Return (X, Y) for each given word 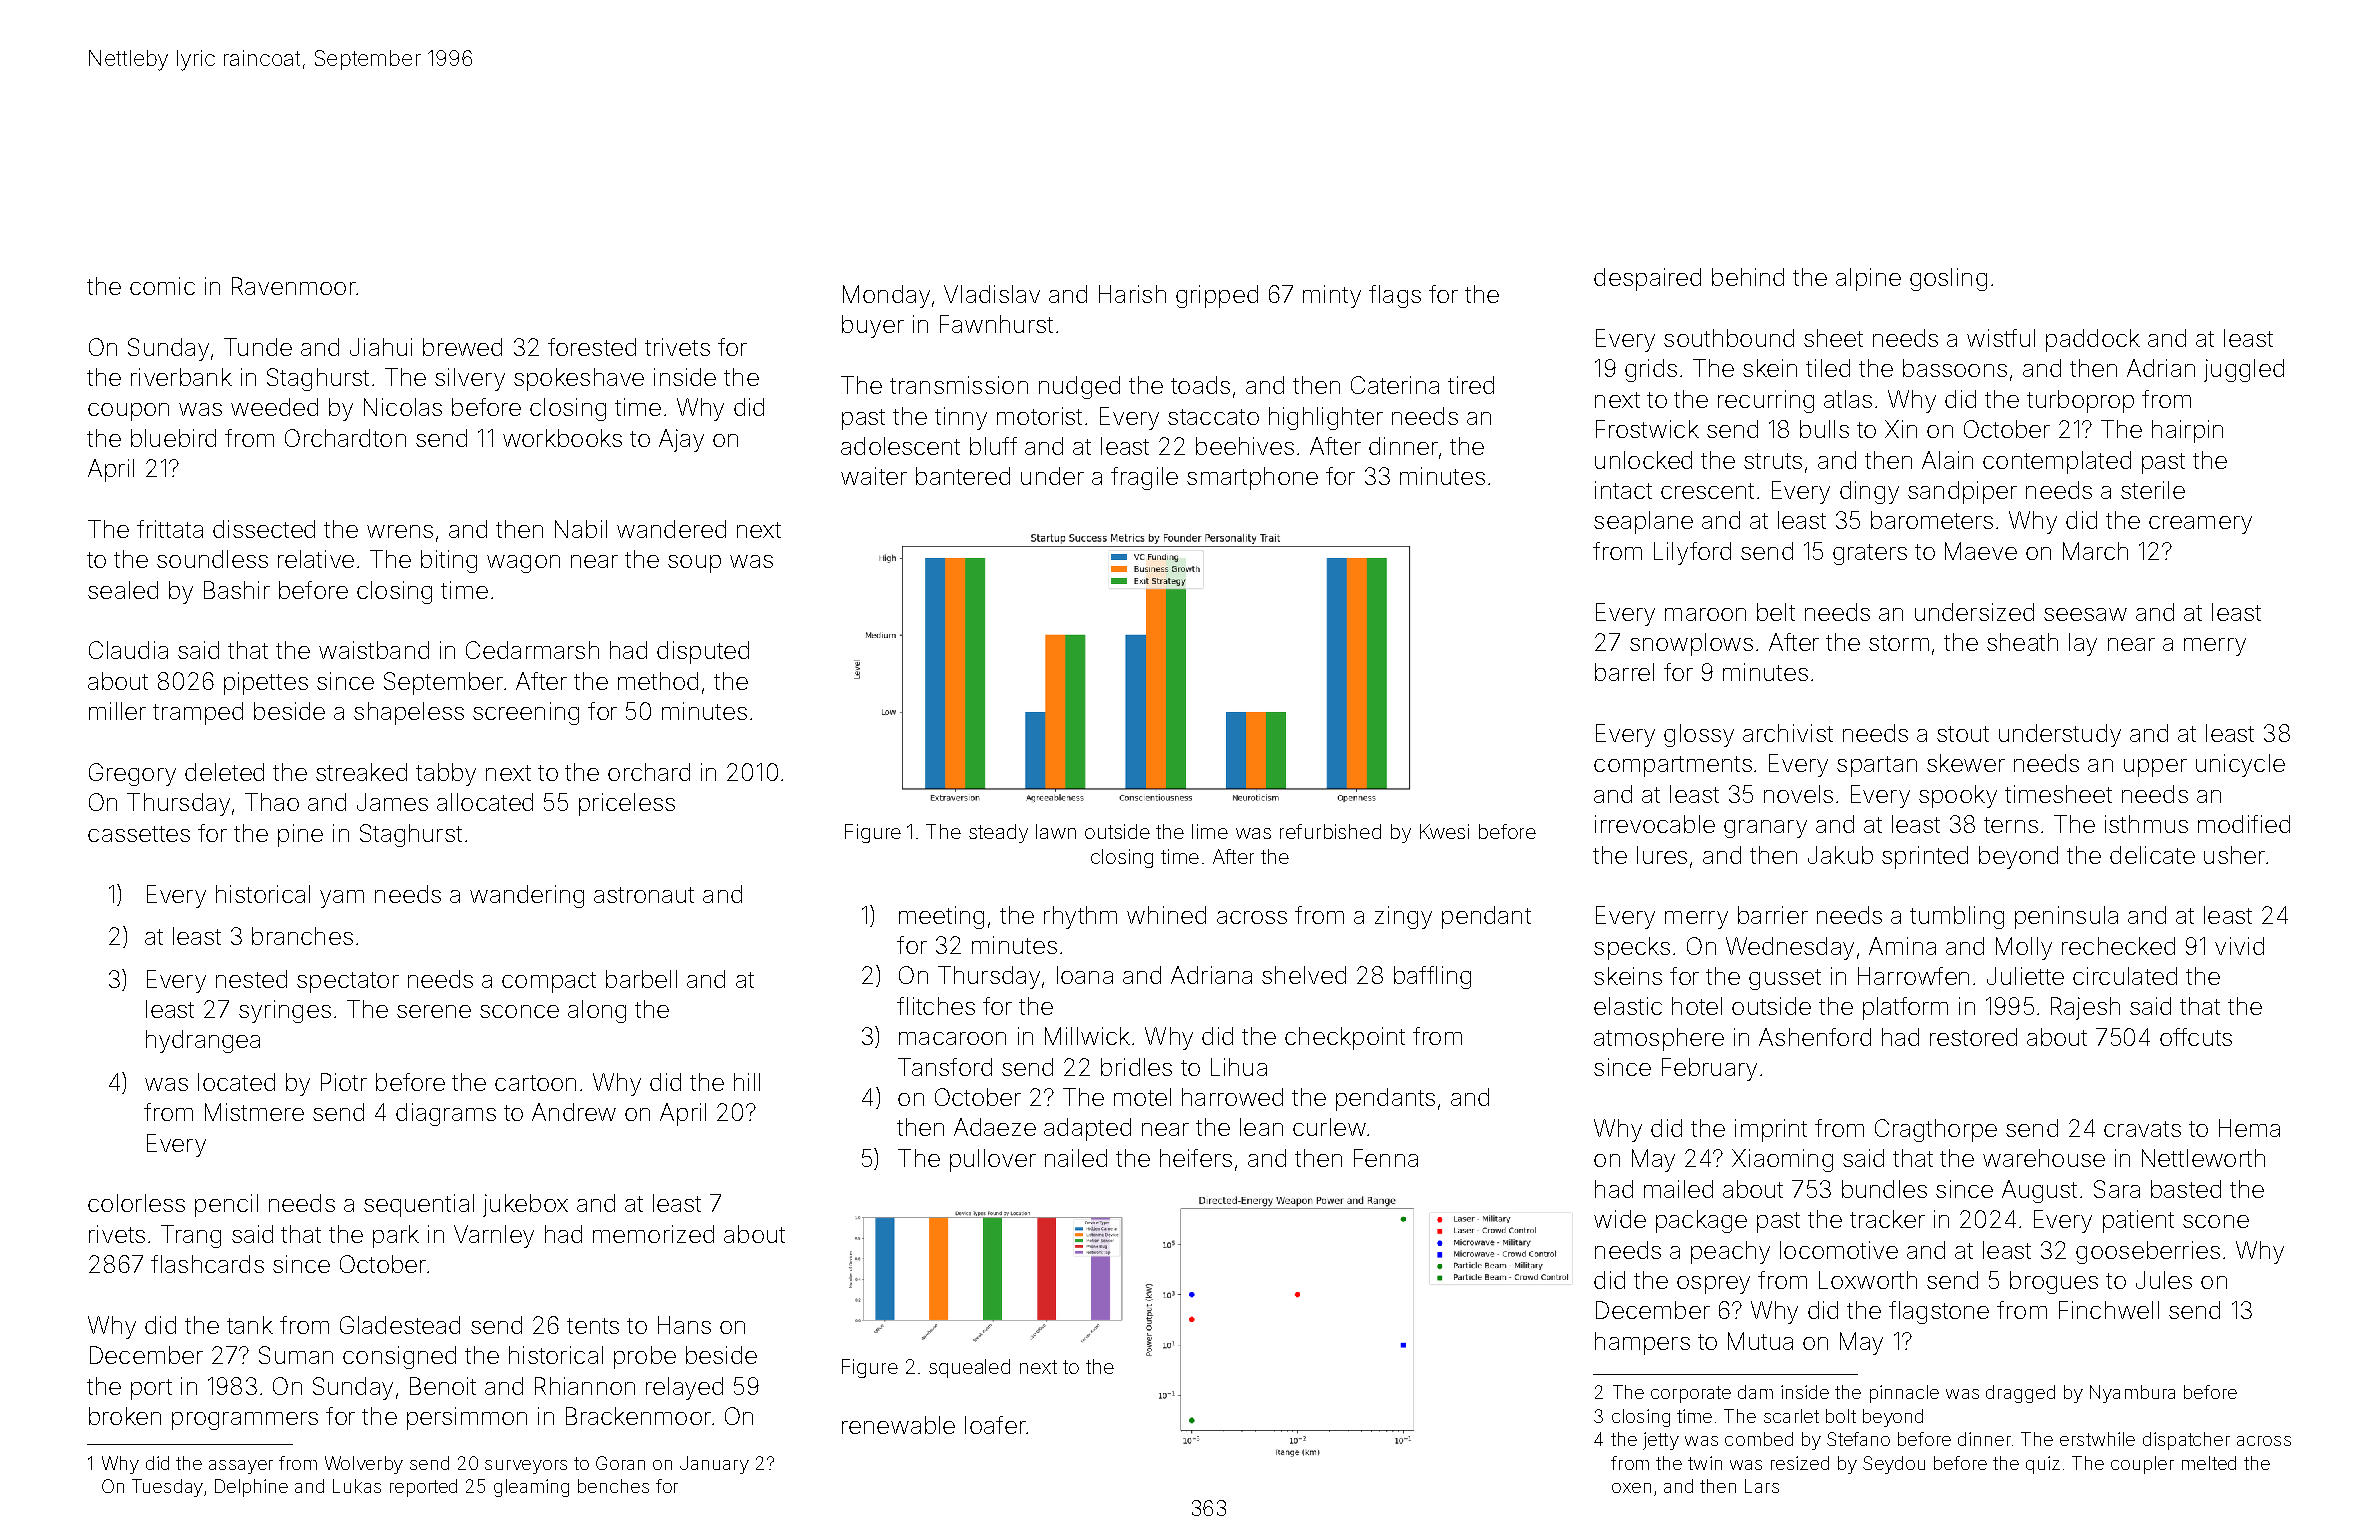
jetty (1661, 1441)
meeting (941, 917)
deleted (224, 772)
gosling (1948, 279)
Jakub (1840, 855)
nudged (1079, 387)
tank (250, 1325)
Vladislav (992, 294)
